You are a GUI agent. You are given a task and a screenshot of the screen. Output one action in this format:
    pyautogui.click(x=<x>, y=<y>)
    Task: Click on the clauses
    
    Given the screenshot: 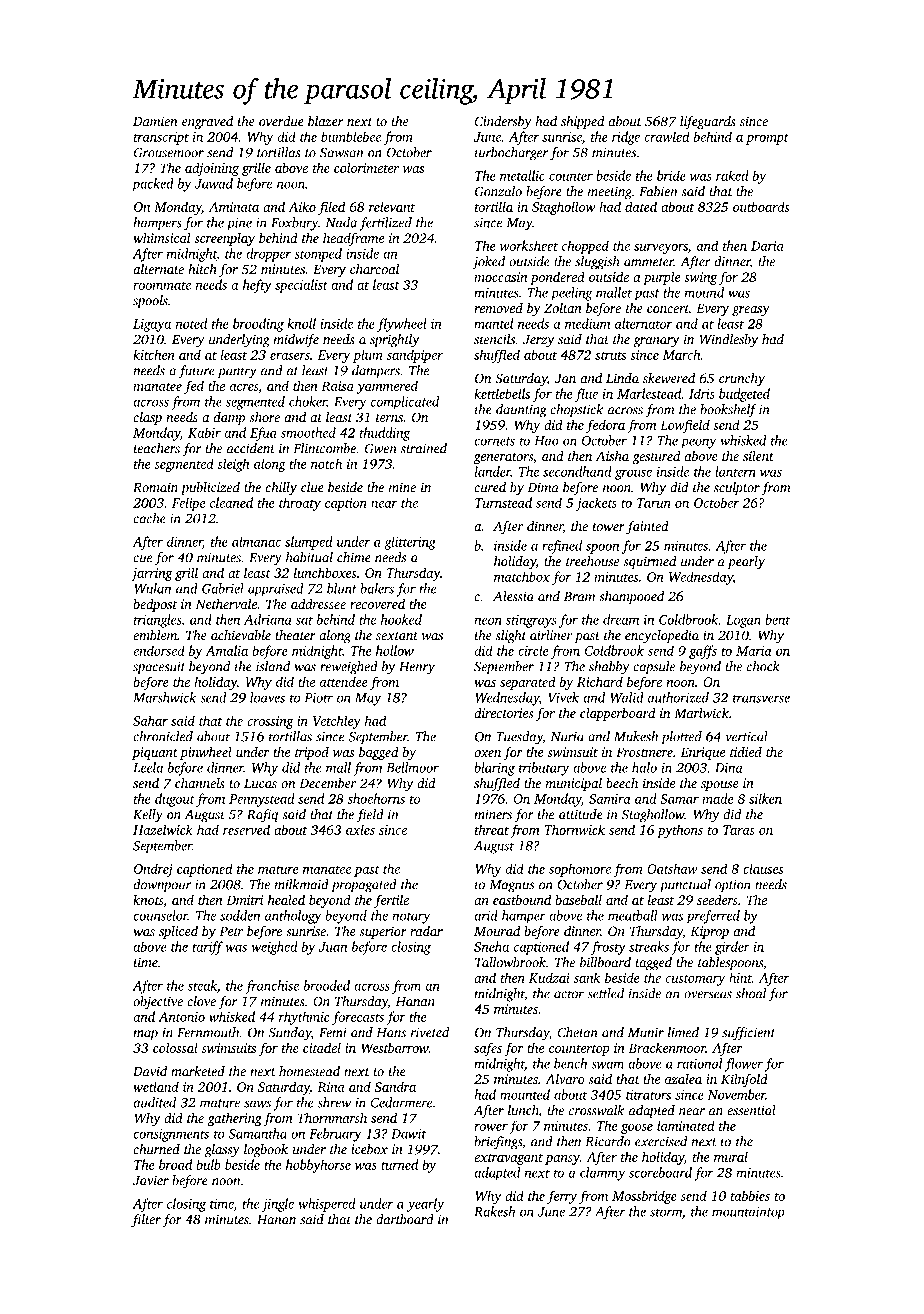 What is the action you would take?
    pyautogui.click(x=763, y=868)
